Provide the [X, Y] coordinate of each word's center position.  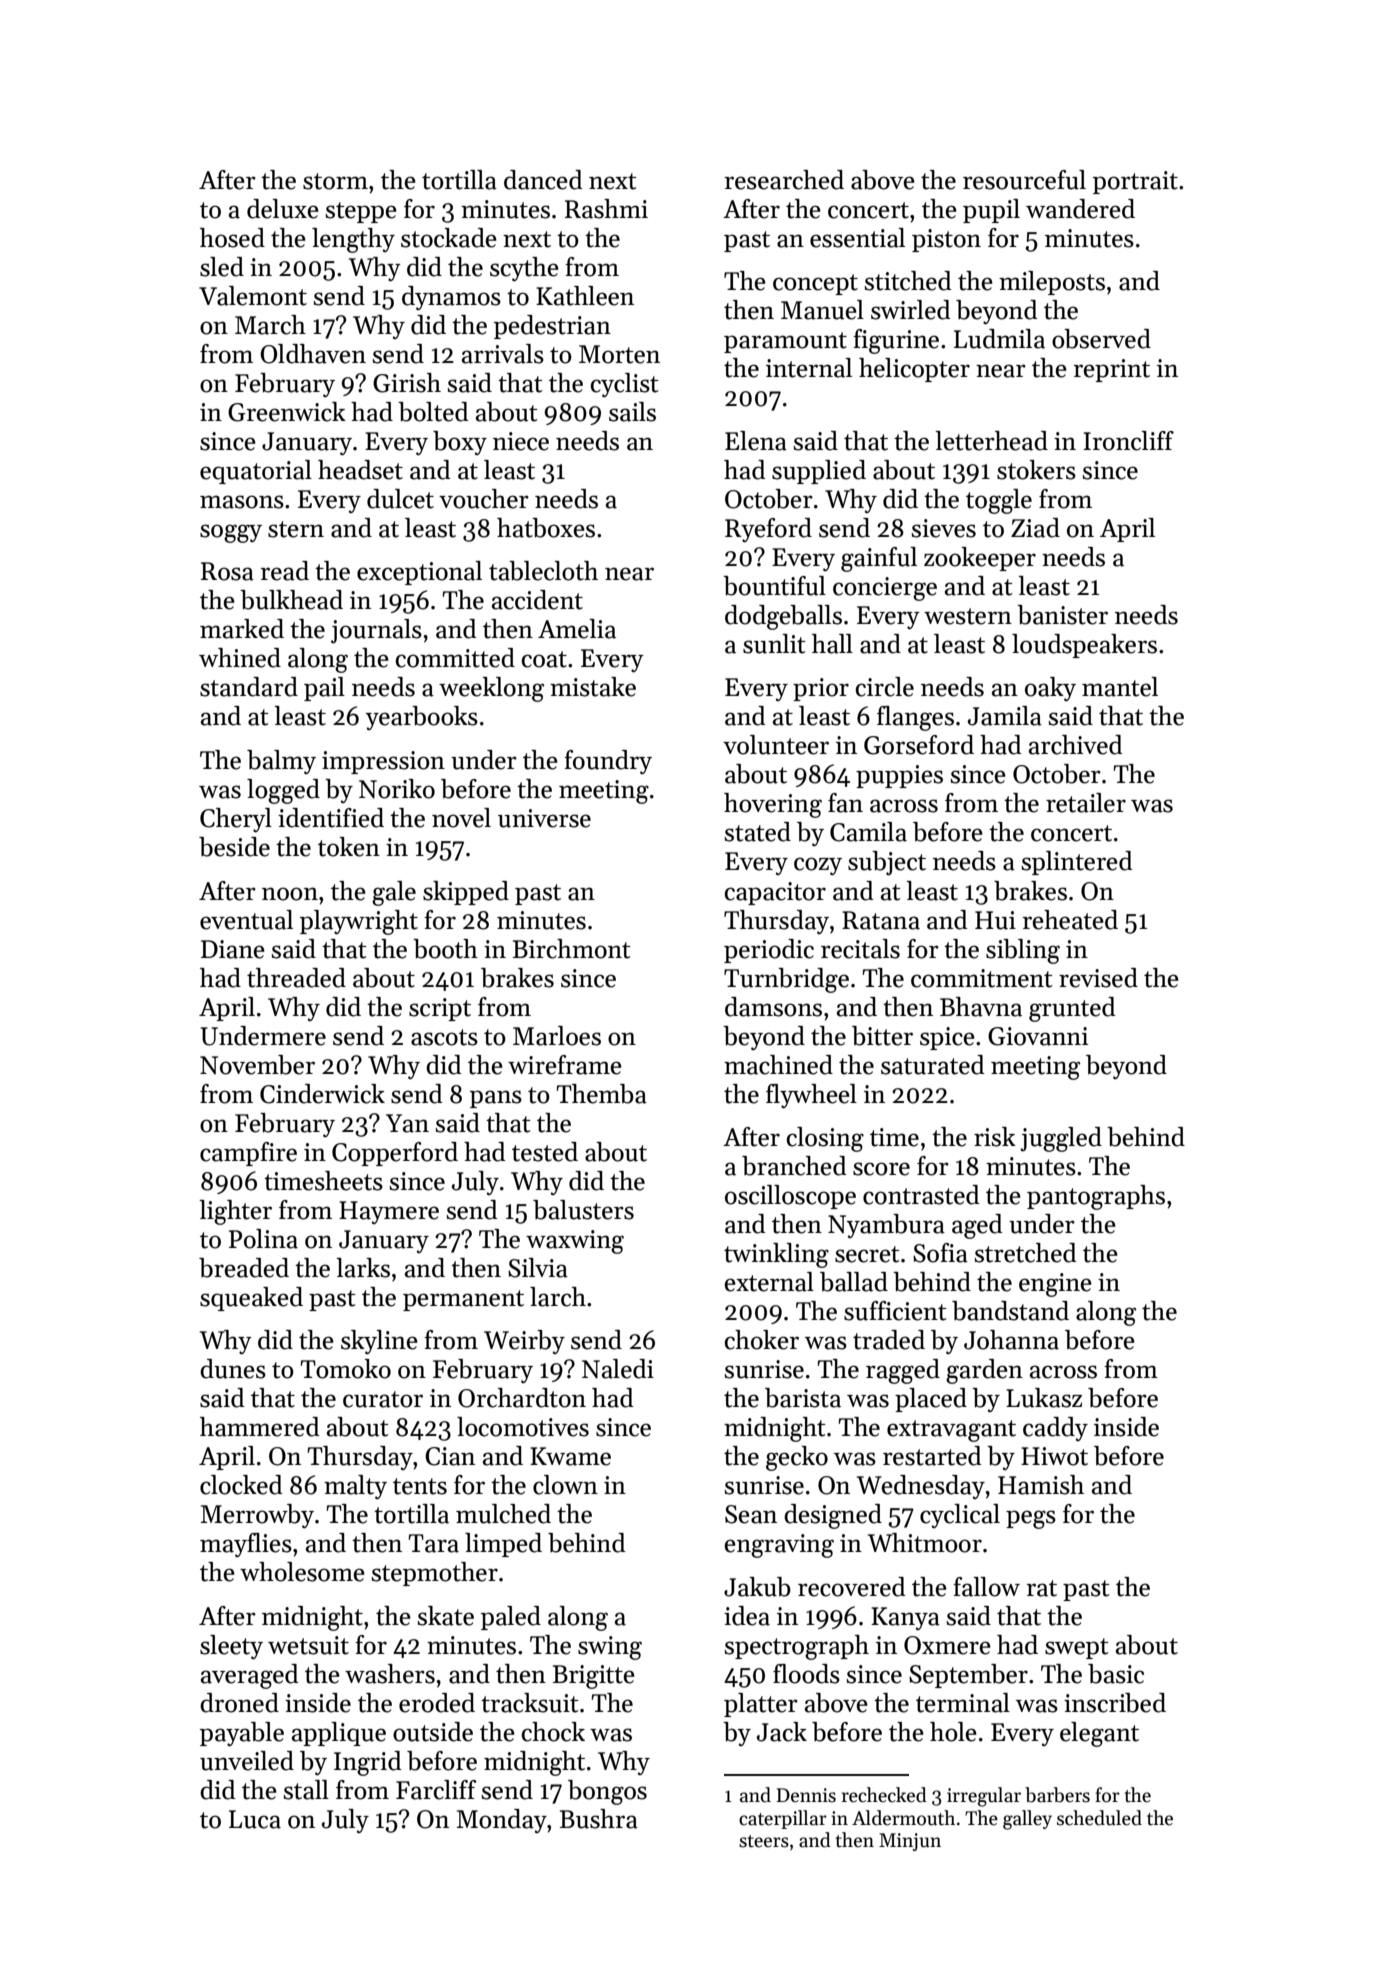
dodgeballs [783, 617]
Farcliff [436, 1790]
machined [778, 1065]
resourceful [1024, 180]
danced [543, 180]
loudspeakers [1084, 646]
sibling [1023, 951]
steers [764, 1841]
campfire [248, 1154]
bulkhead [291, 600]
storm [335, 181]
